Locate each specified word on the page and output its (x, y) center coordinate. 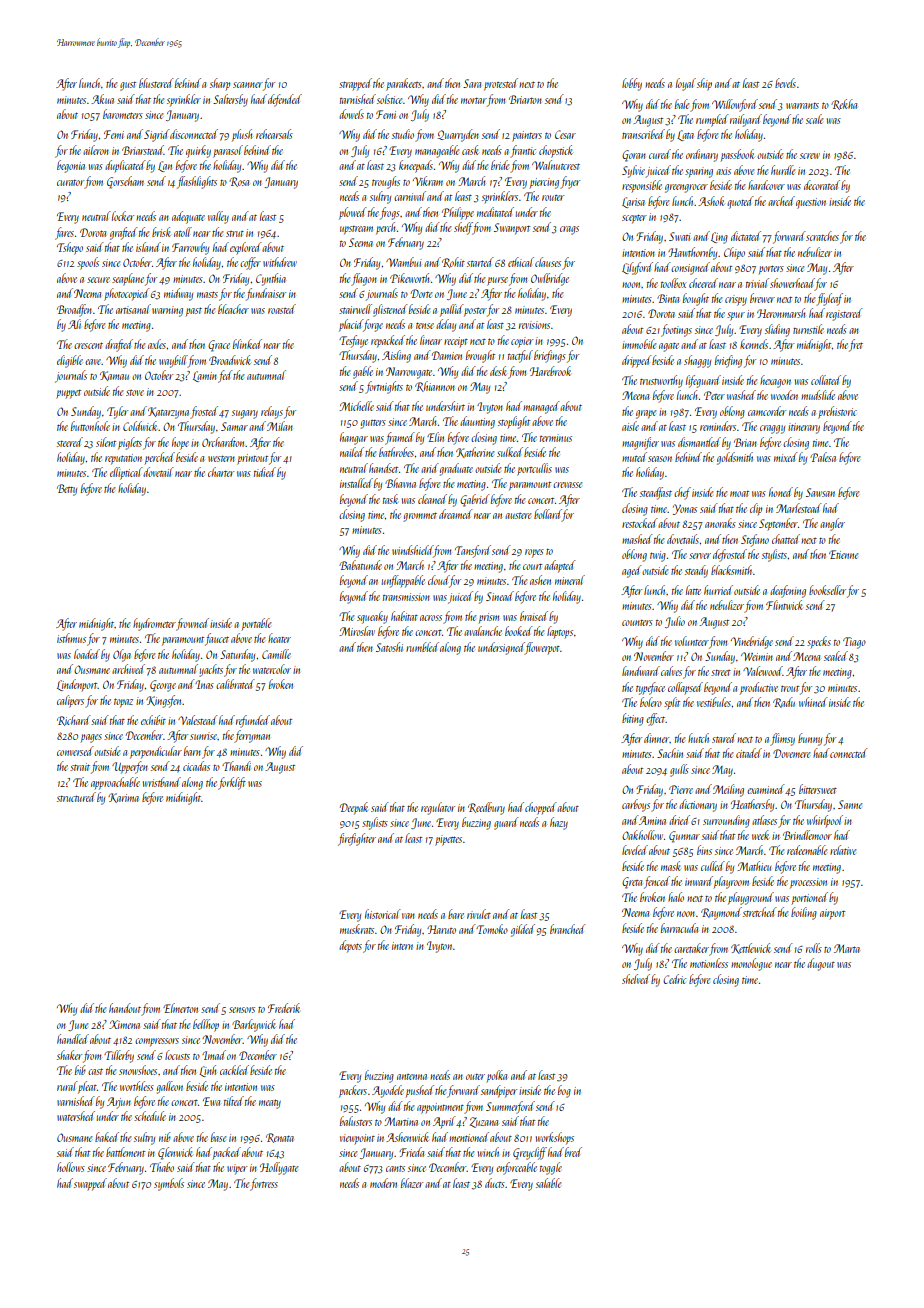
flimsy (782, 739)
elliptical (126, 473)
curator (70, 183)
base (218, 1137)
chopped (541, 808)
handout (125, 1008)
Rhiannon (435, 386)
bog (564, 1091)
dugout (821, 964)
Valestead (198, 720)
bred (573, 1152)
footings (676, 330)
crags (569, 230)
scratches (822, 236)
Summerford (510, 1107)
